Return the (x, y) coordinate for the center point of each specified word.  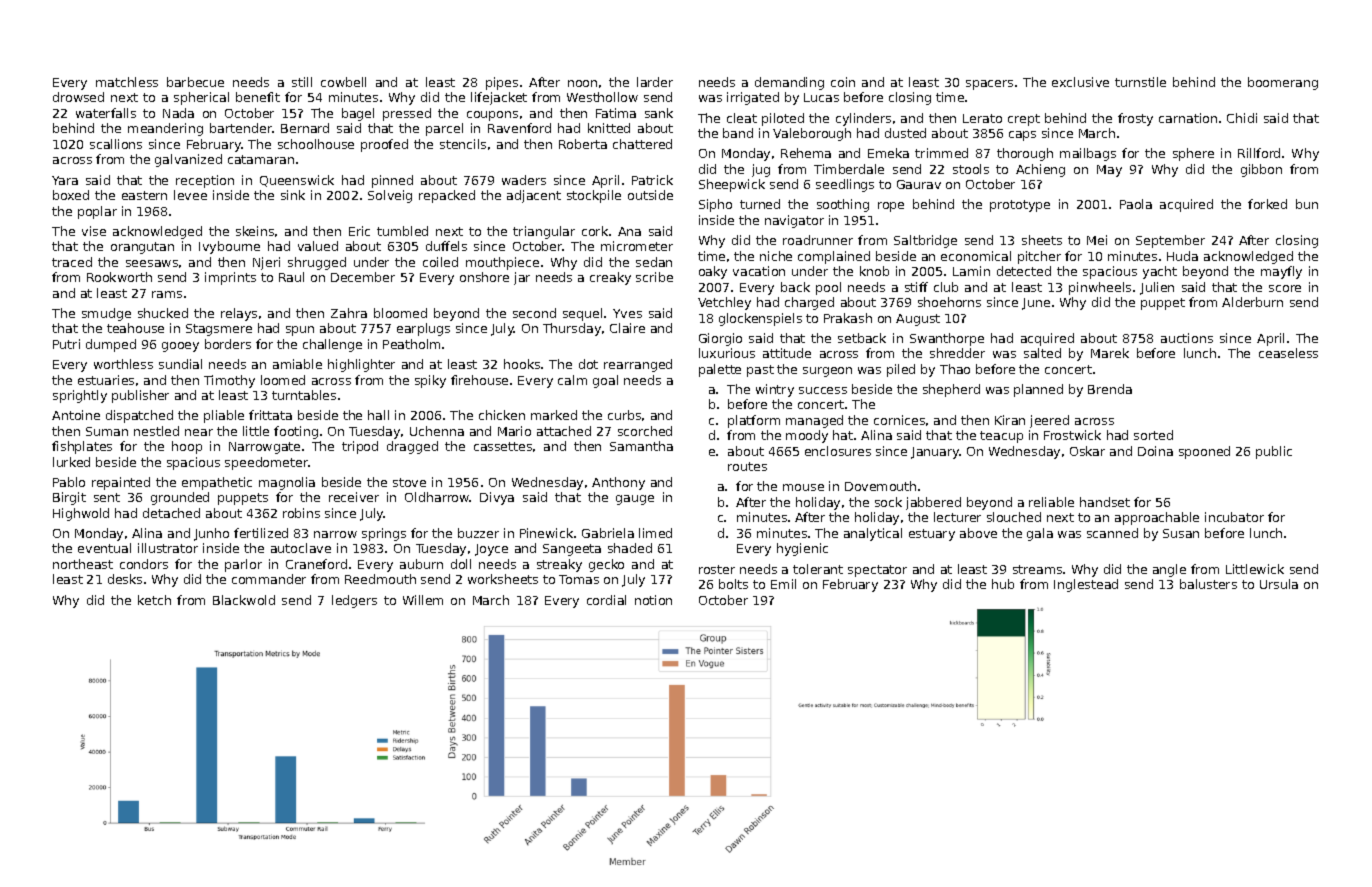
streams (1037, 569)
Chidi (1242, 118)
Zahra (349, 313)
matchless (127, 82)
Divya (497, 498)
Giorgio (720, 339)
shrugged (317, 263)
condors (144, 564)
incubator (1234, 517)
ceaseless (1288, 353)
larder (655, 82)
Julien (1157, 288)
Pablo (69, 482)
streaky (559, 565)
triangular (544, 232)
